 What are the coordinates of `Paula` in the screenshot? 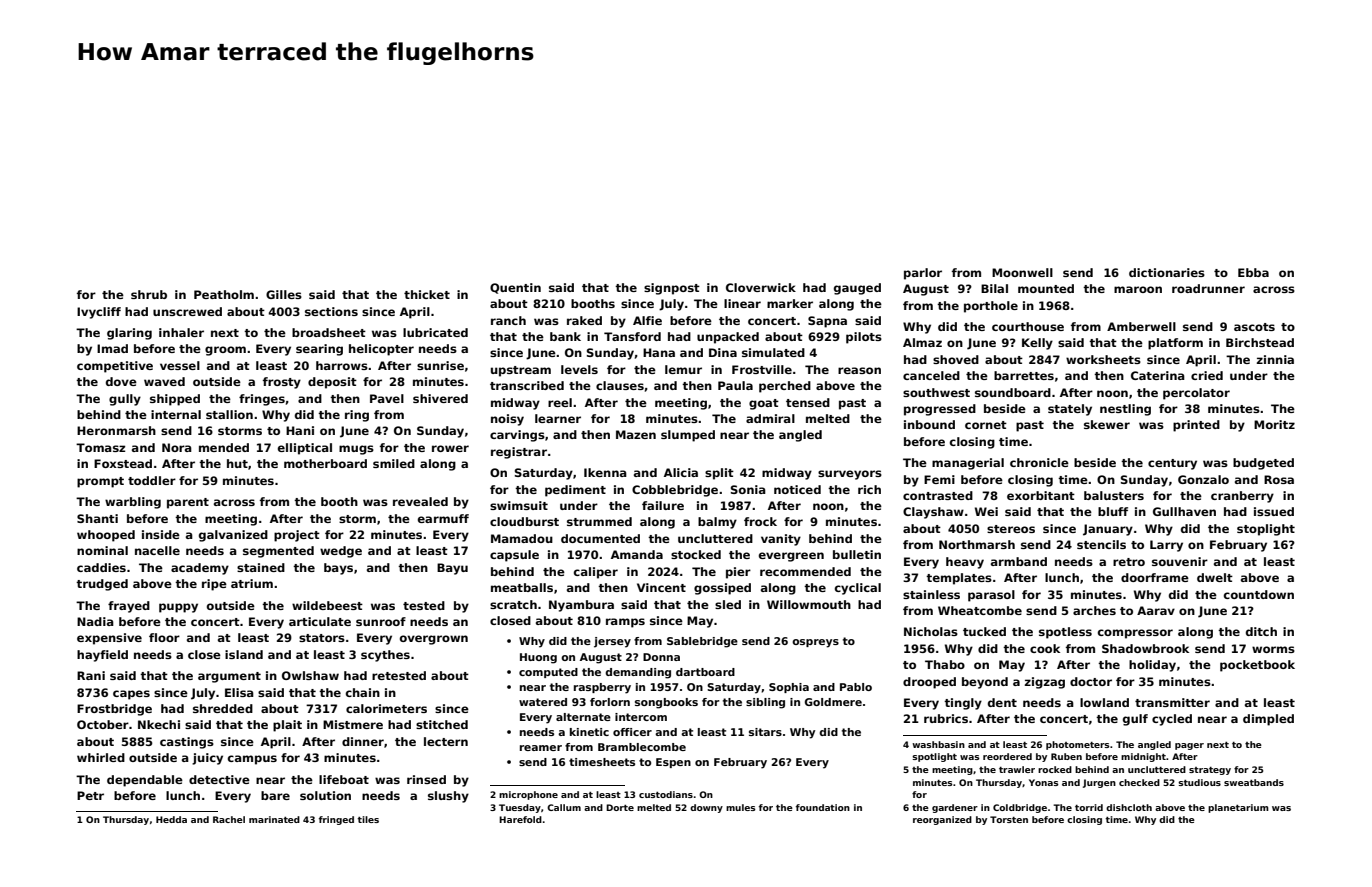 It's located at (735, 385).
